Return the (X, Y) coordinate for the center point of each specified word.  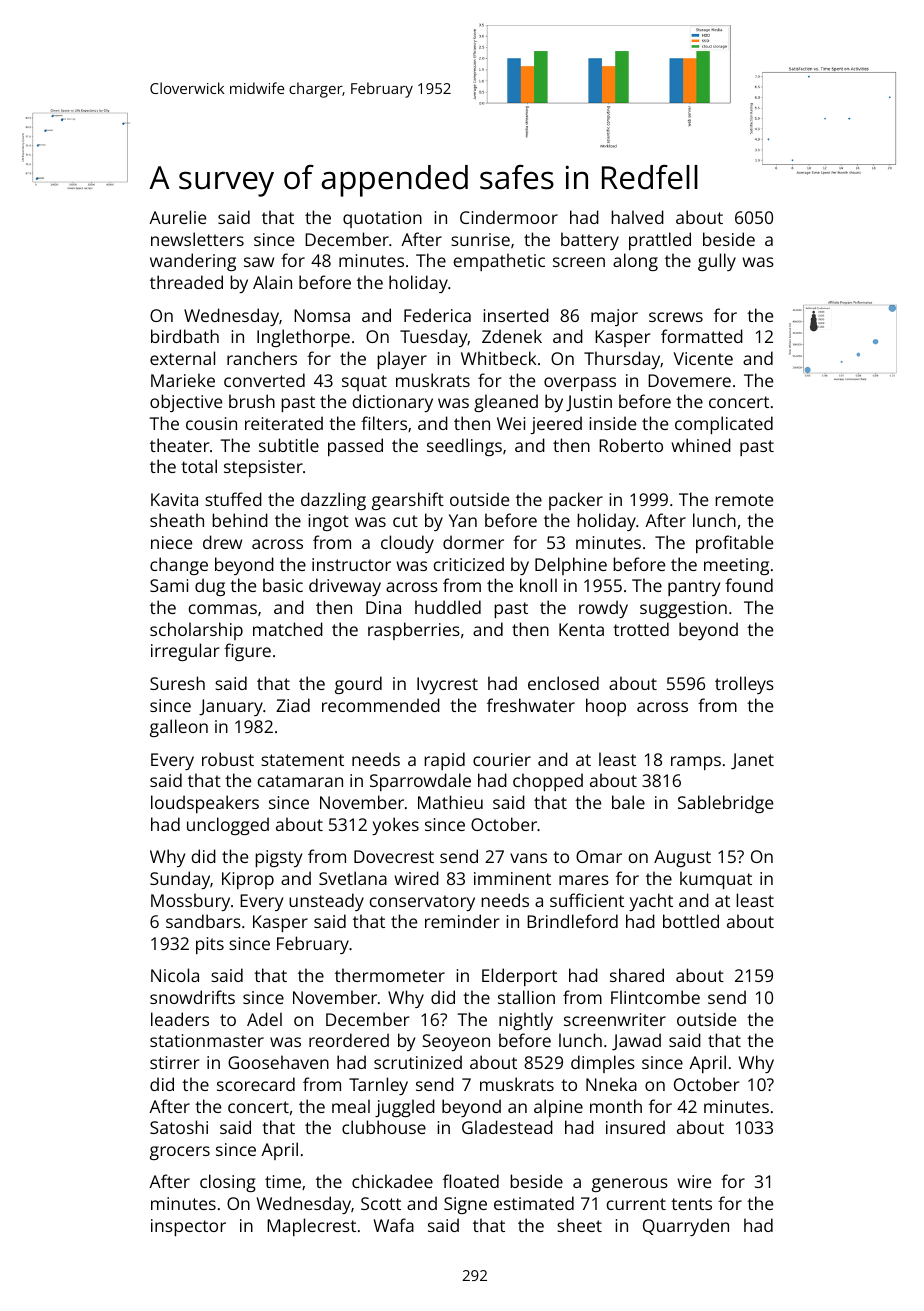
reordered (349, 1040)
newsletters (197, 239)
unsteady (326, 902)
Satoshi (179, 1127)
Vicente (703, 358)
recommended (381, 705)
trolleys (744, 685)
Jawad (636, 1042)
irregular (185, 652)
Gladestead (507, 1127)
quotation (382, 219)
